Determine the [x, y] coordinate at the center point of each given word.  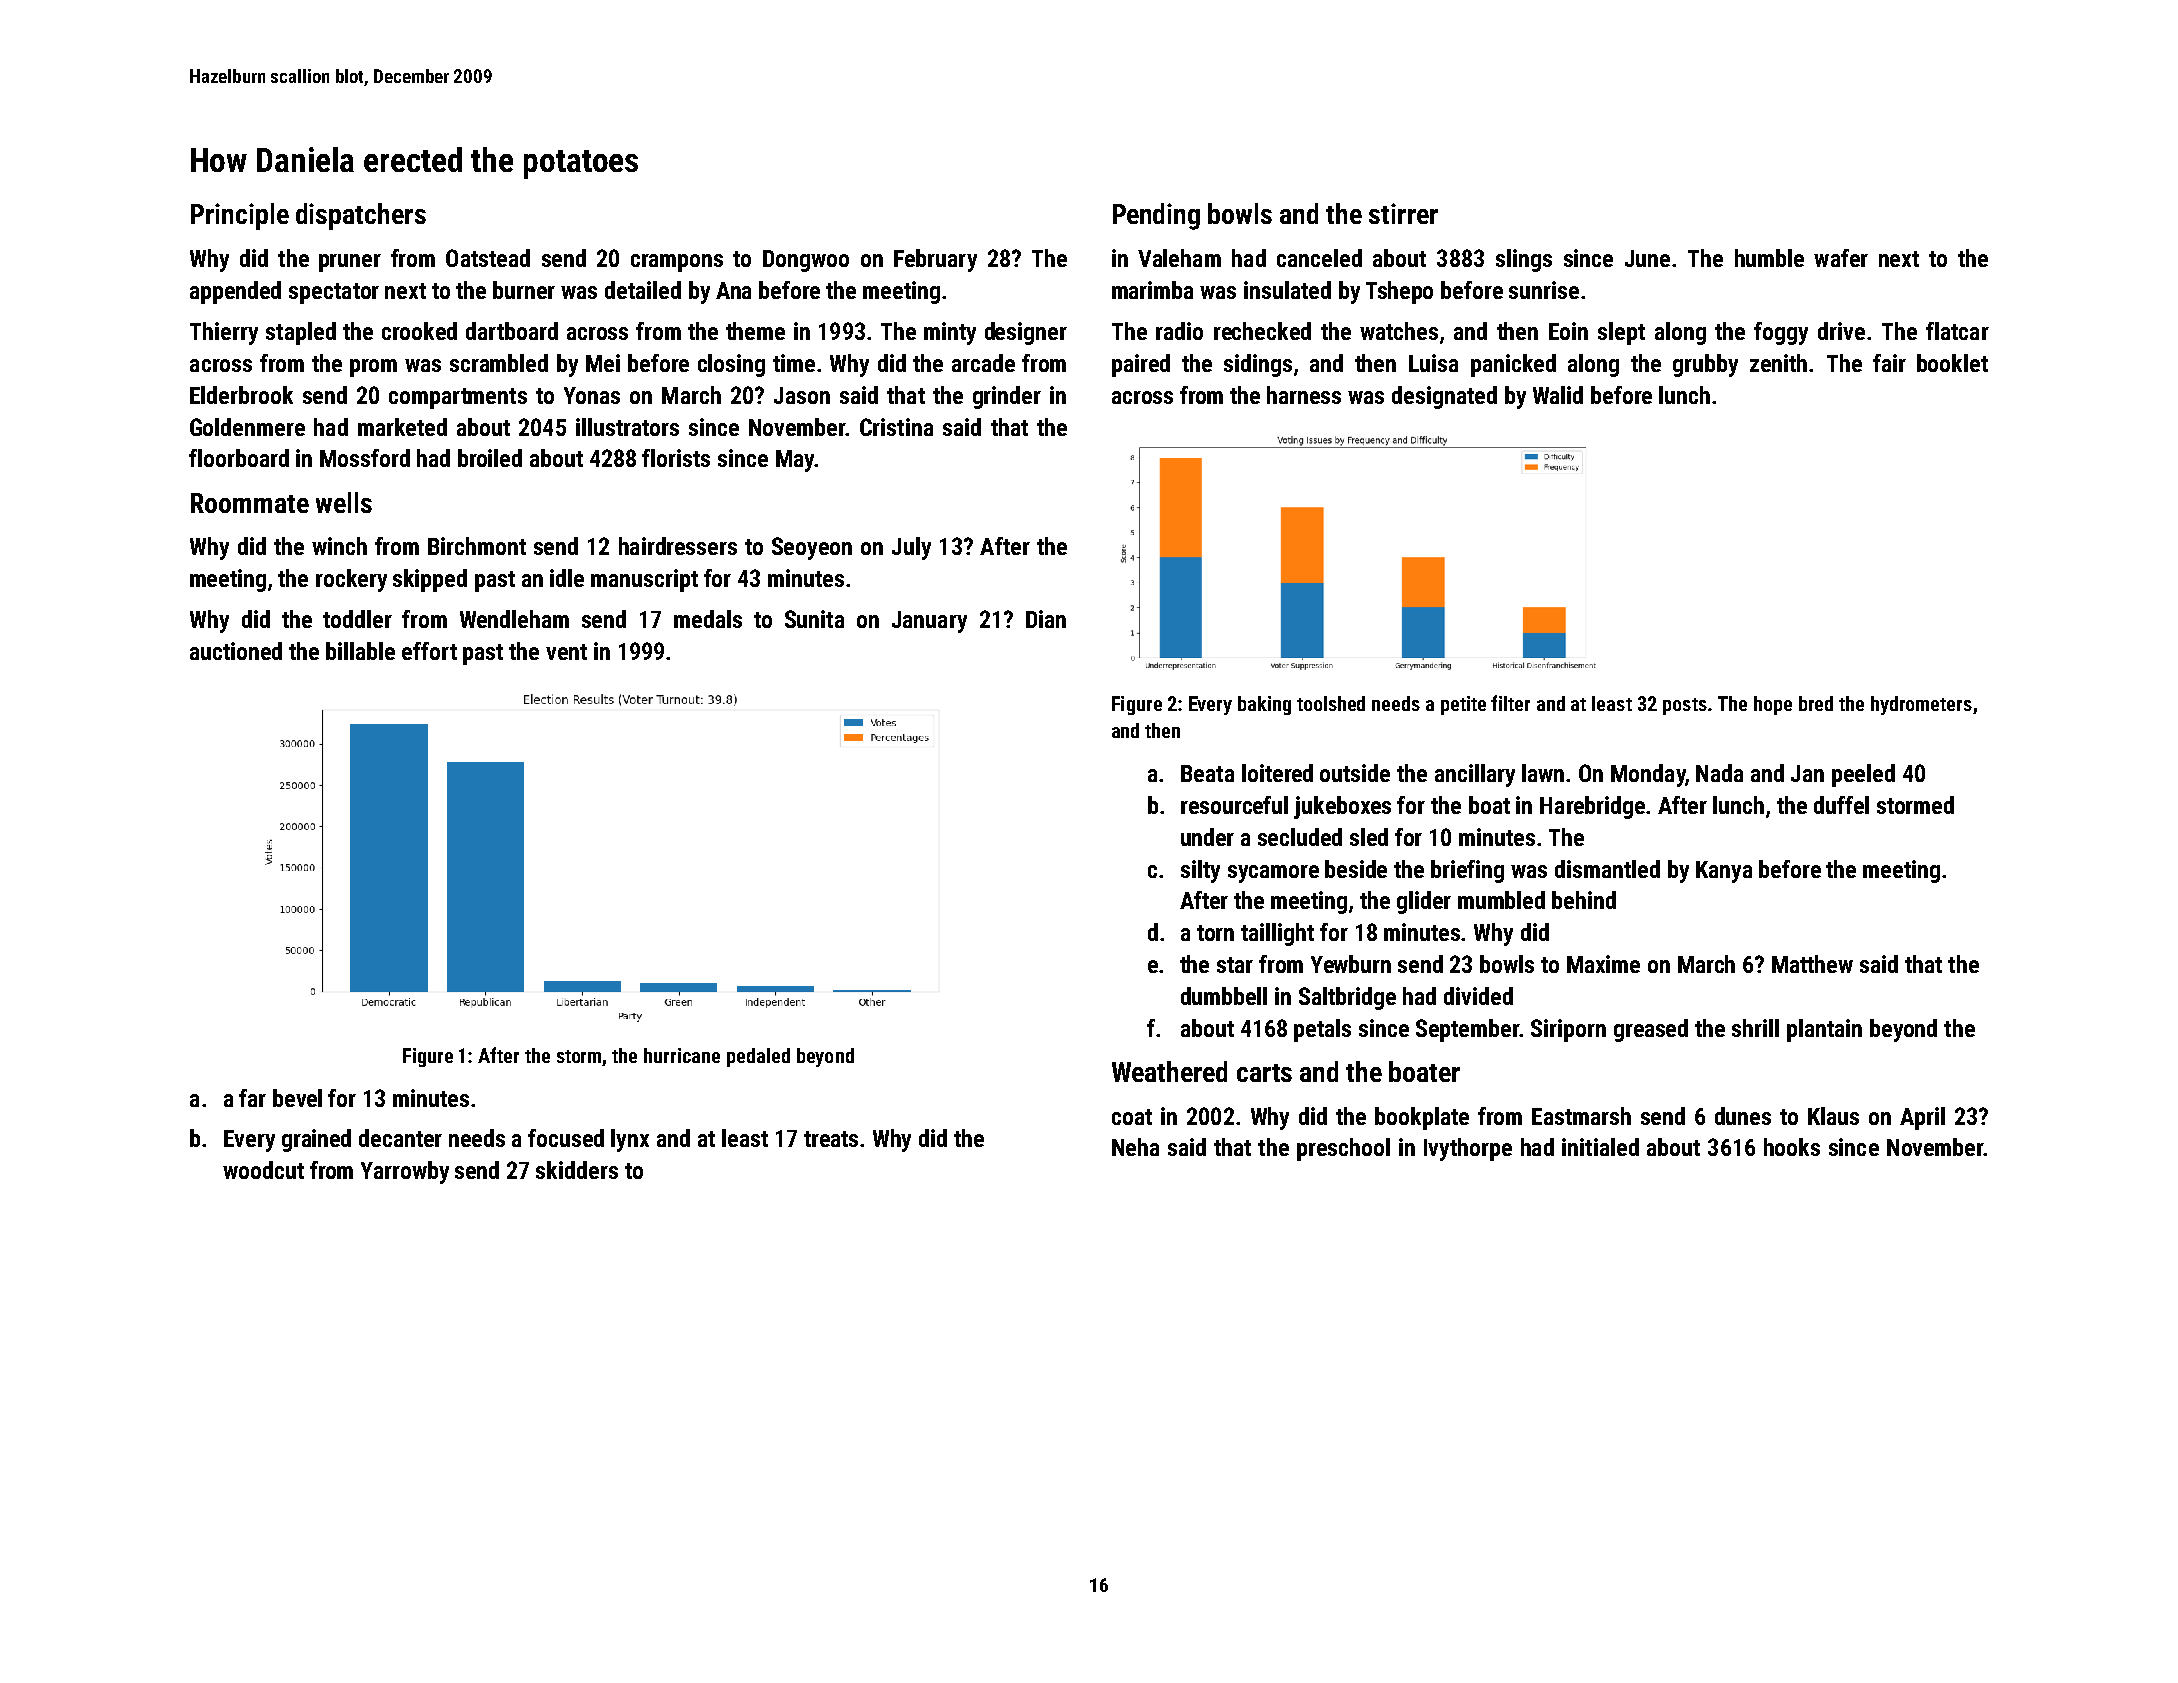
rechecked [1262, 331]
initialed [1600, 1147]
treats [831, 1139]
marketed [402, 427]
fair [1889, 363]
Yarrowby [405, 1172]
